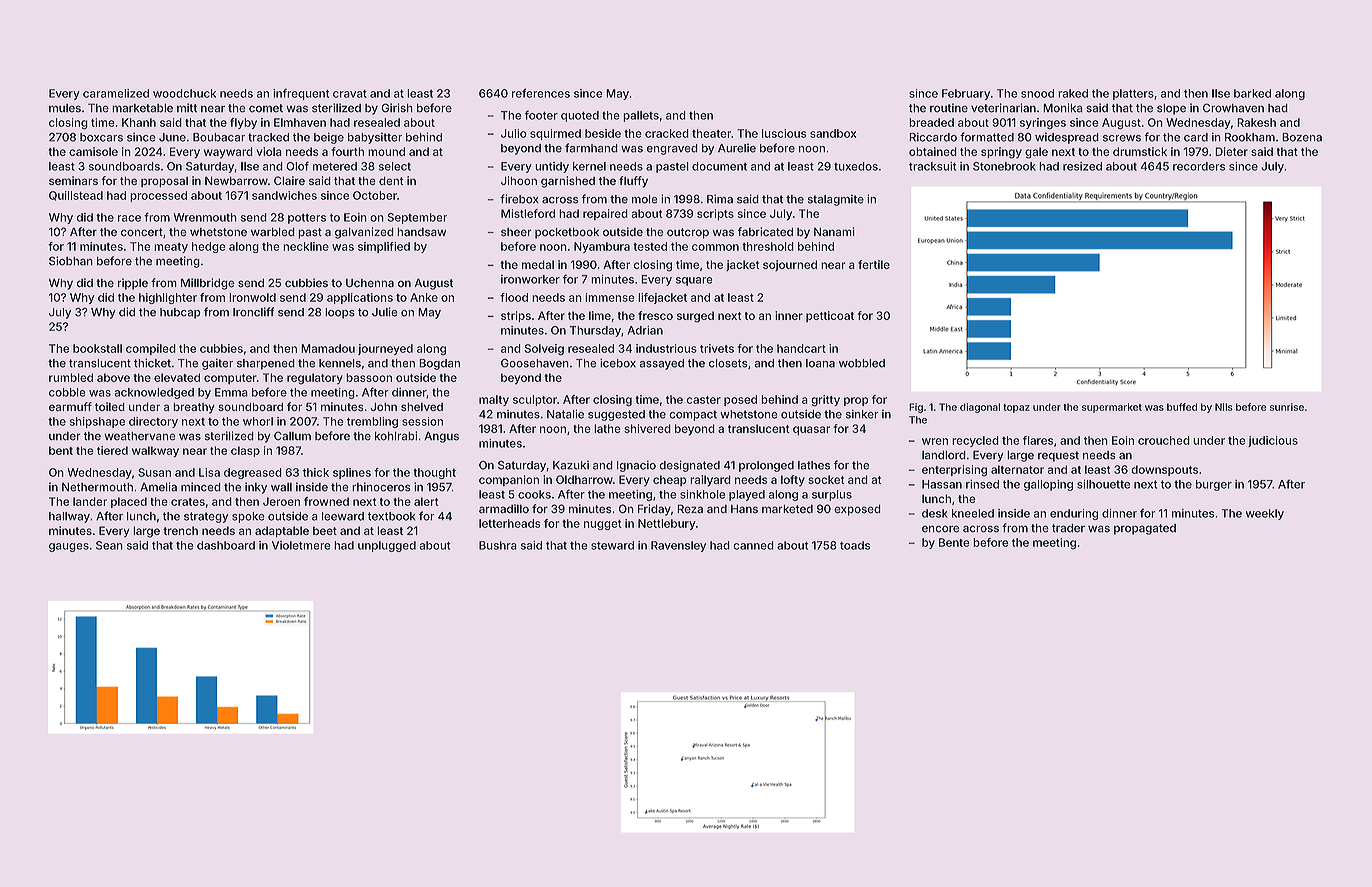  Describe the element at coordinates (369, 377) in the screenshot. I see `bassoon` at that location.
